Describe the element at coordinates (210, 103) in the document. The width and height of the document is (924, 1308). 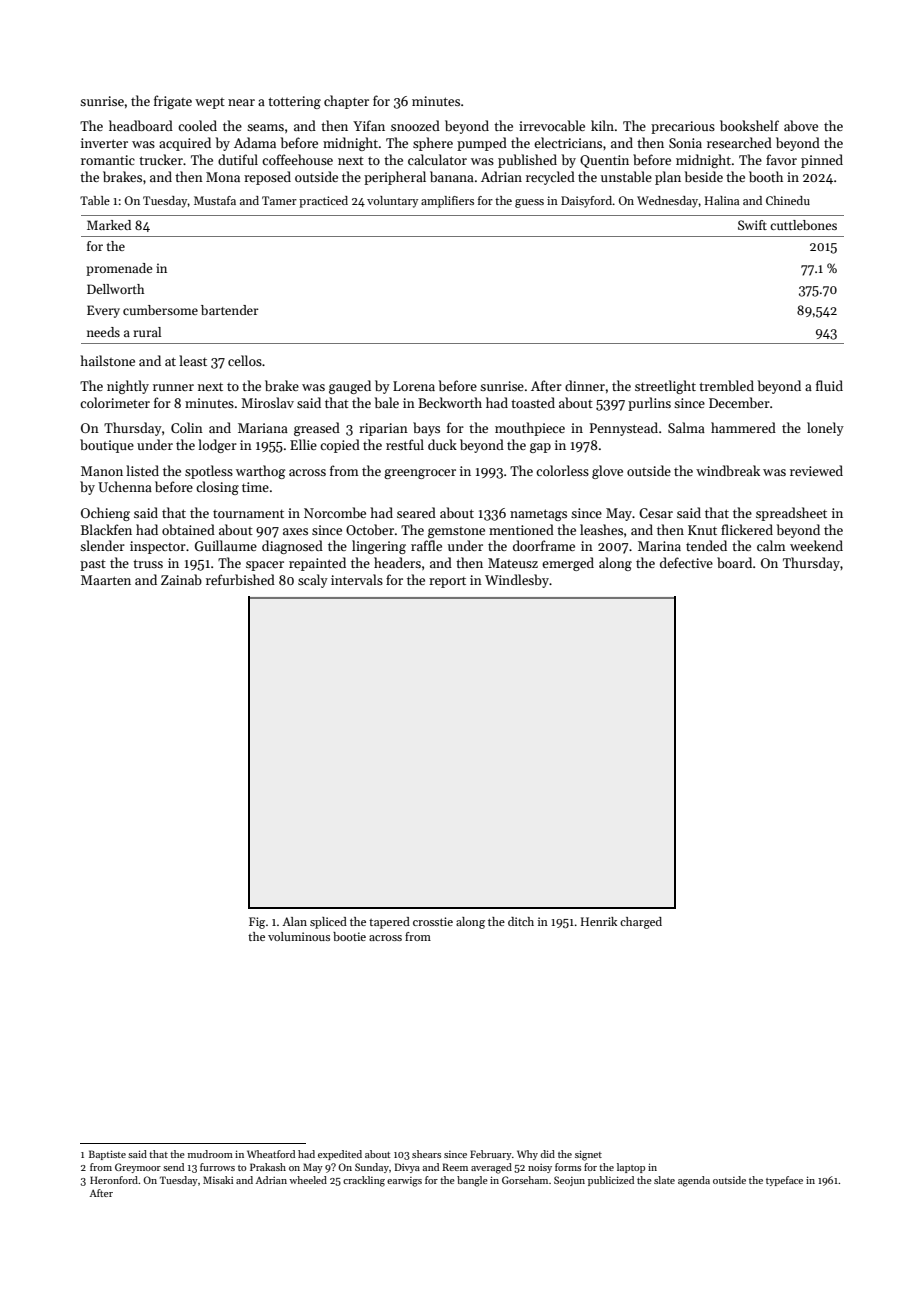
I see `wept` at that location.
